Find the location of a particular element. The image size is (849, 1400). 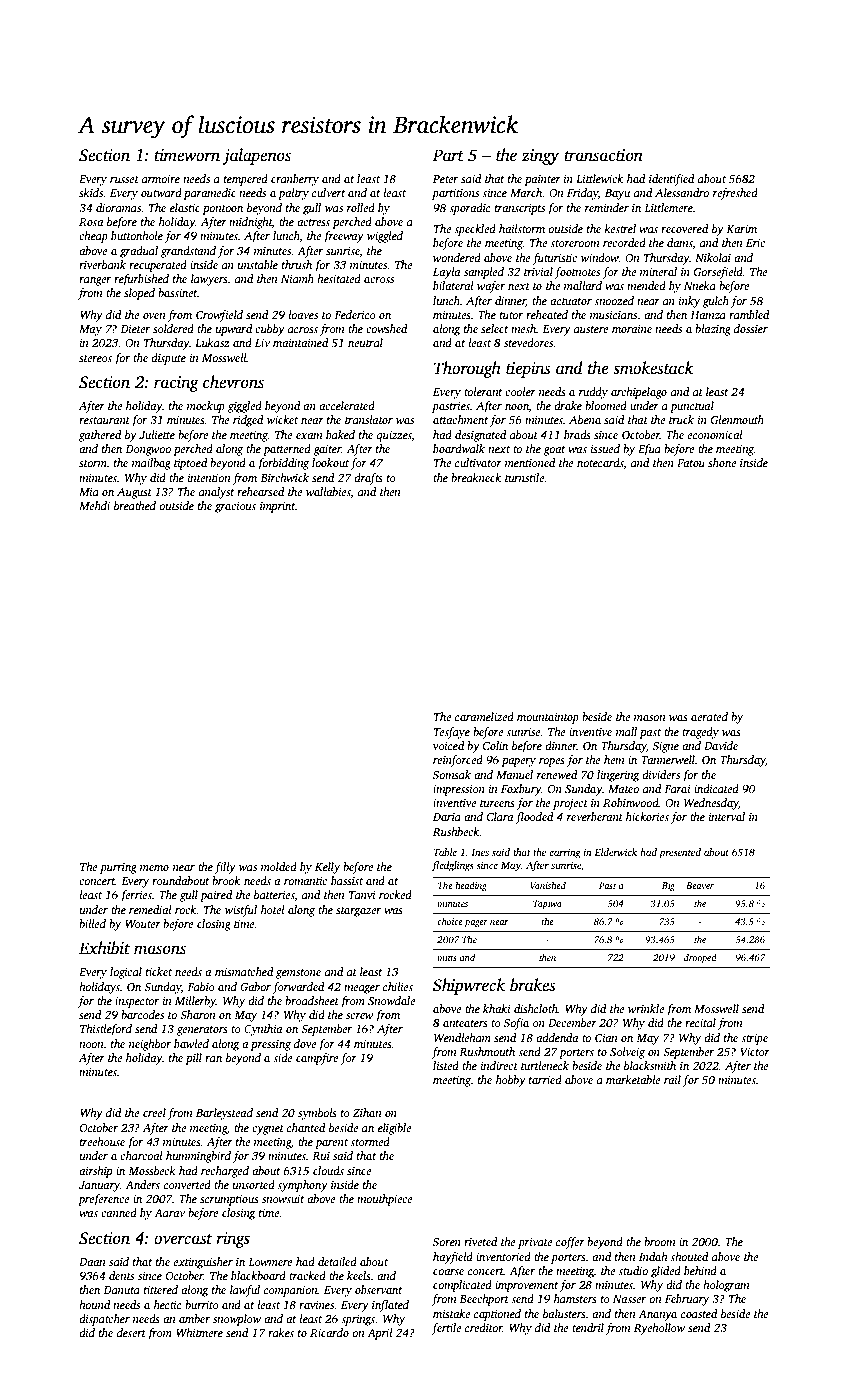

fledglings is located at coordinates (453, 866).
